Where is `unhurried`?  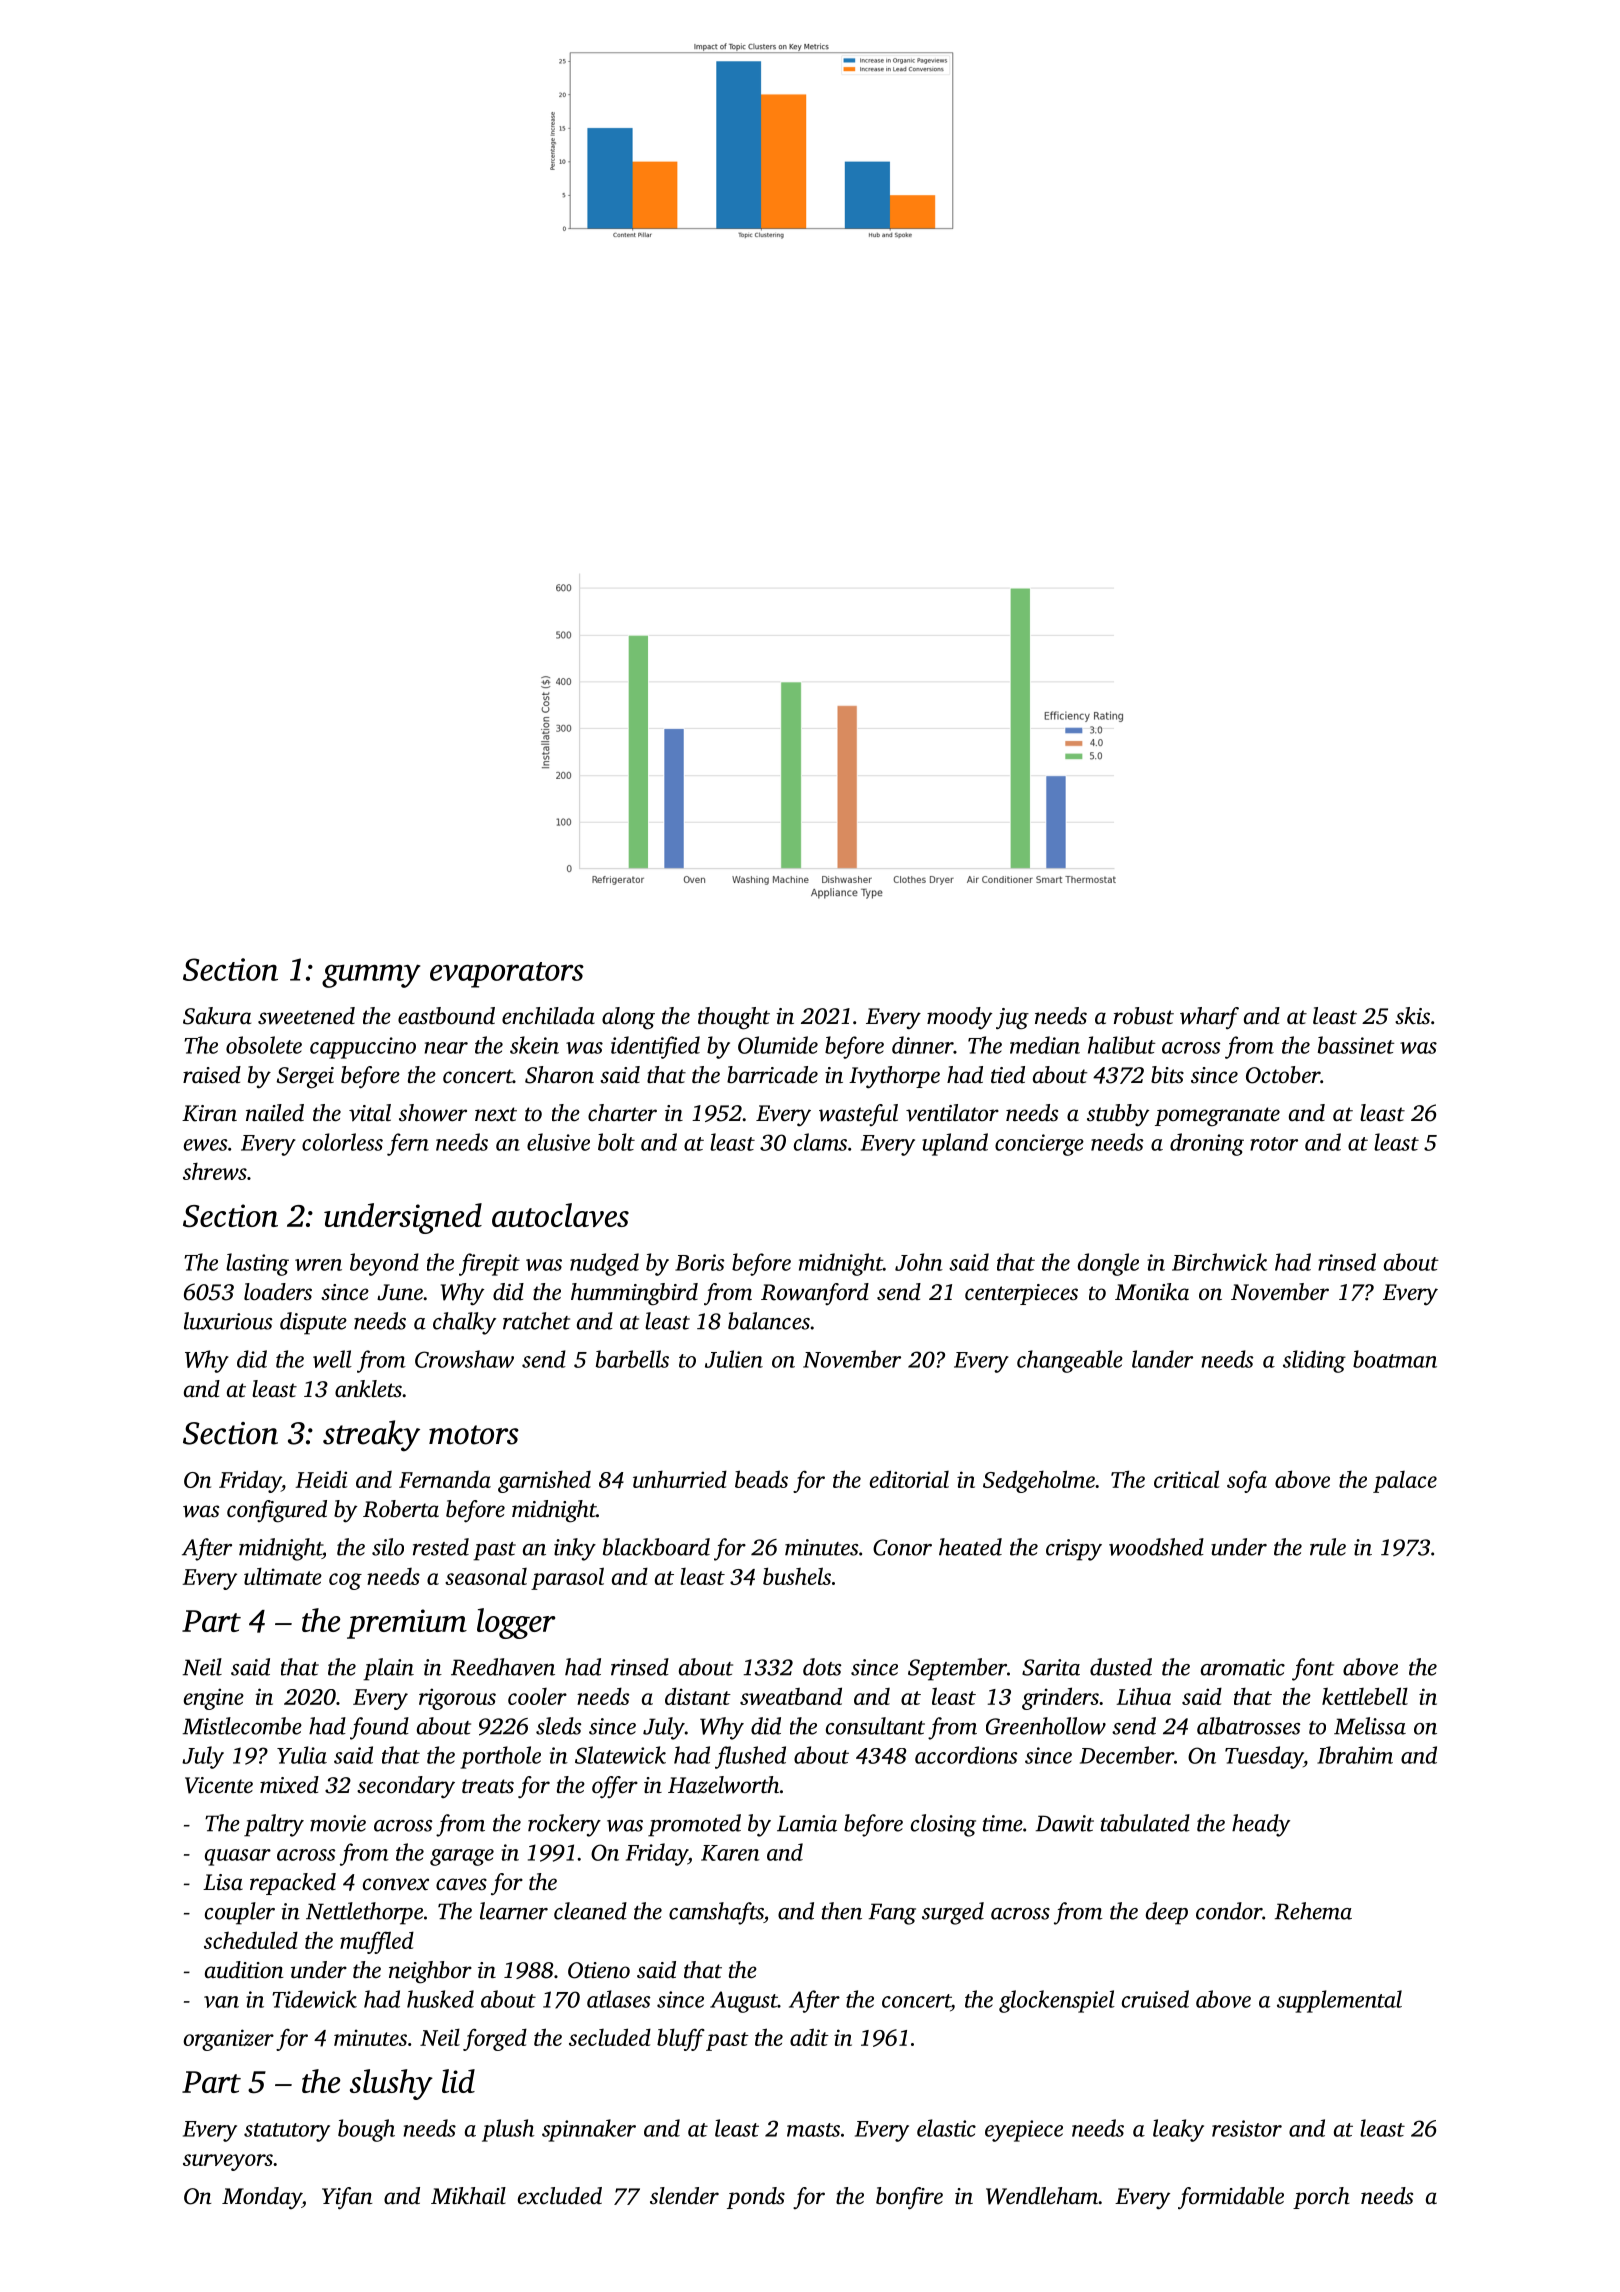
unhurried is located at coordinates (680, 1479).
